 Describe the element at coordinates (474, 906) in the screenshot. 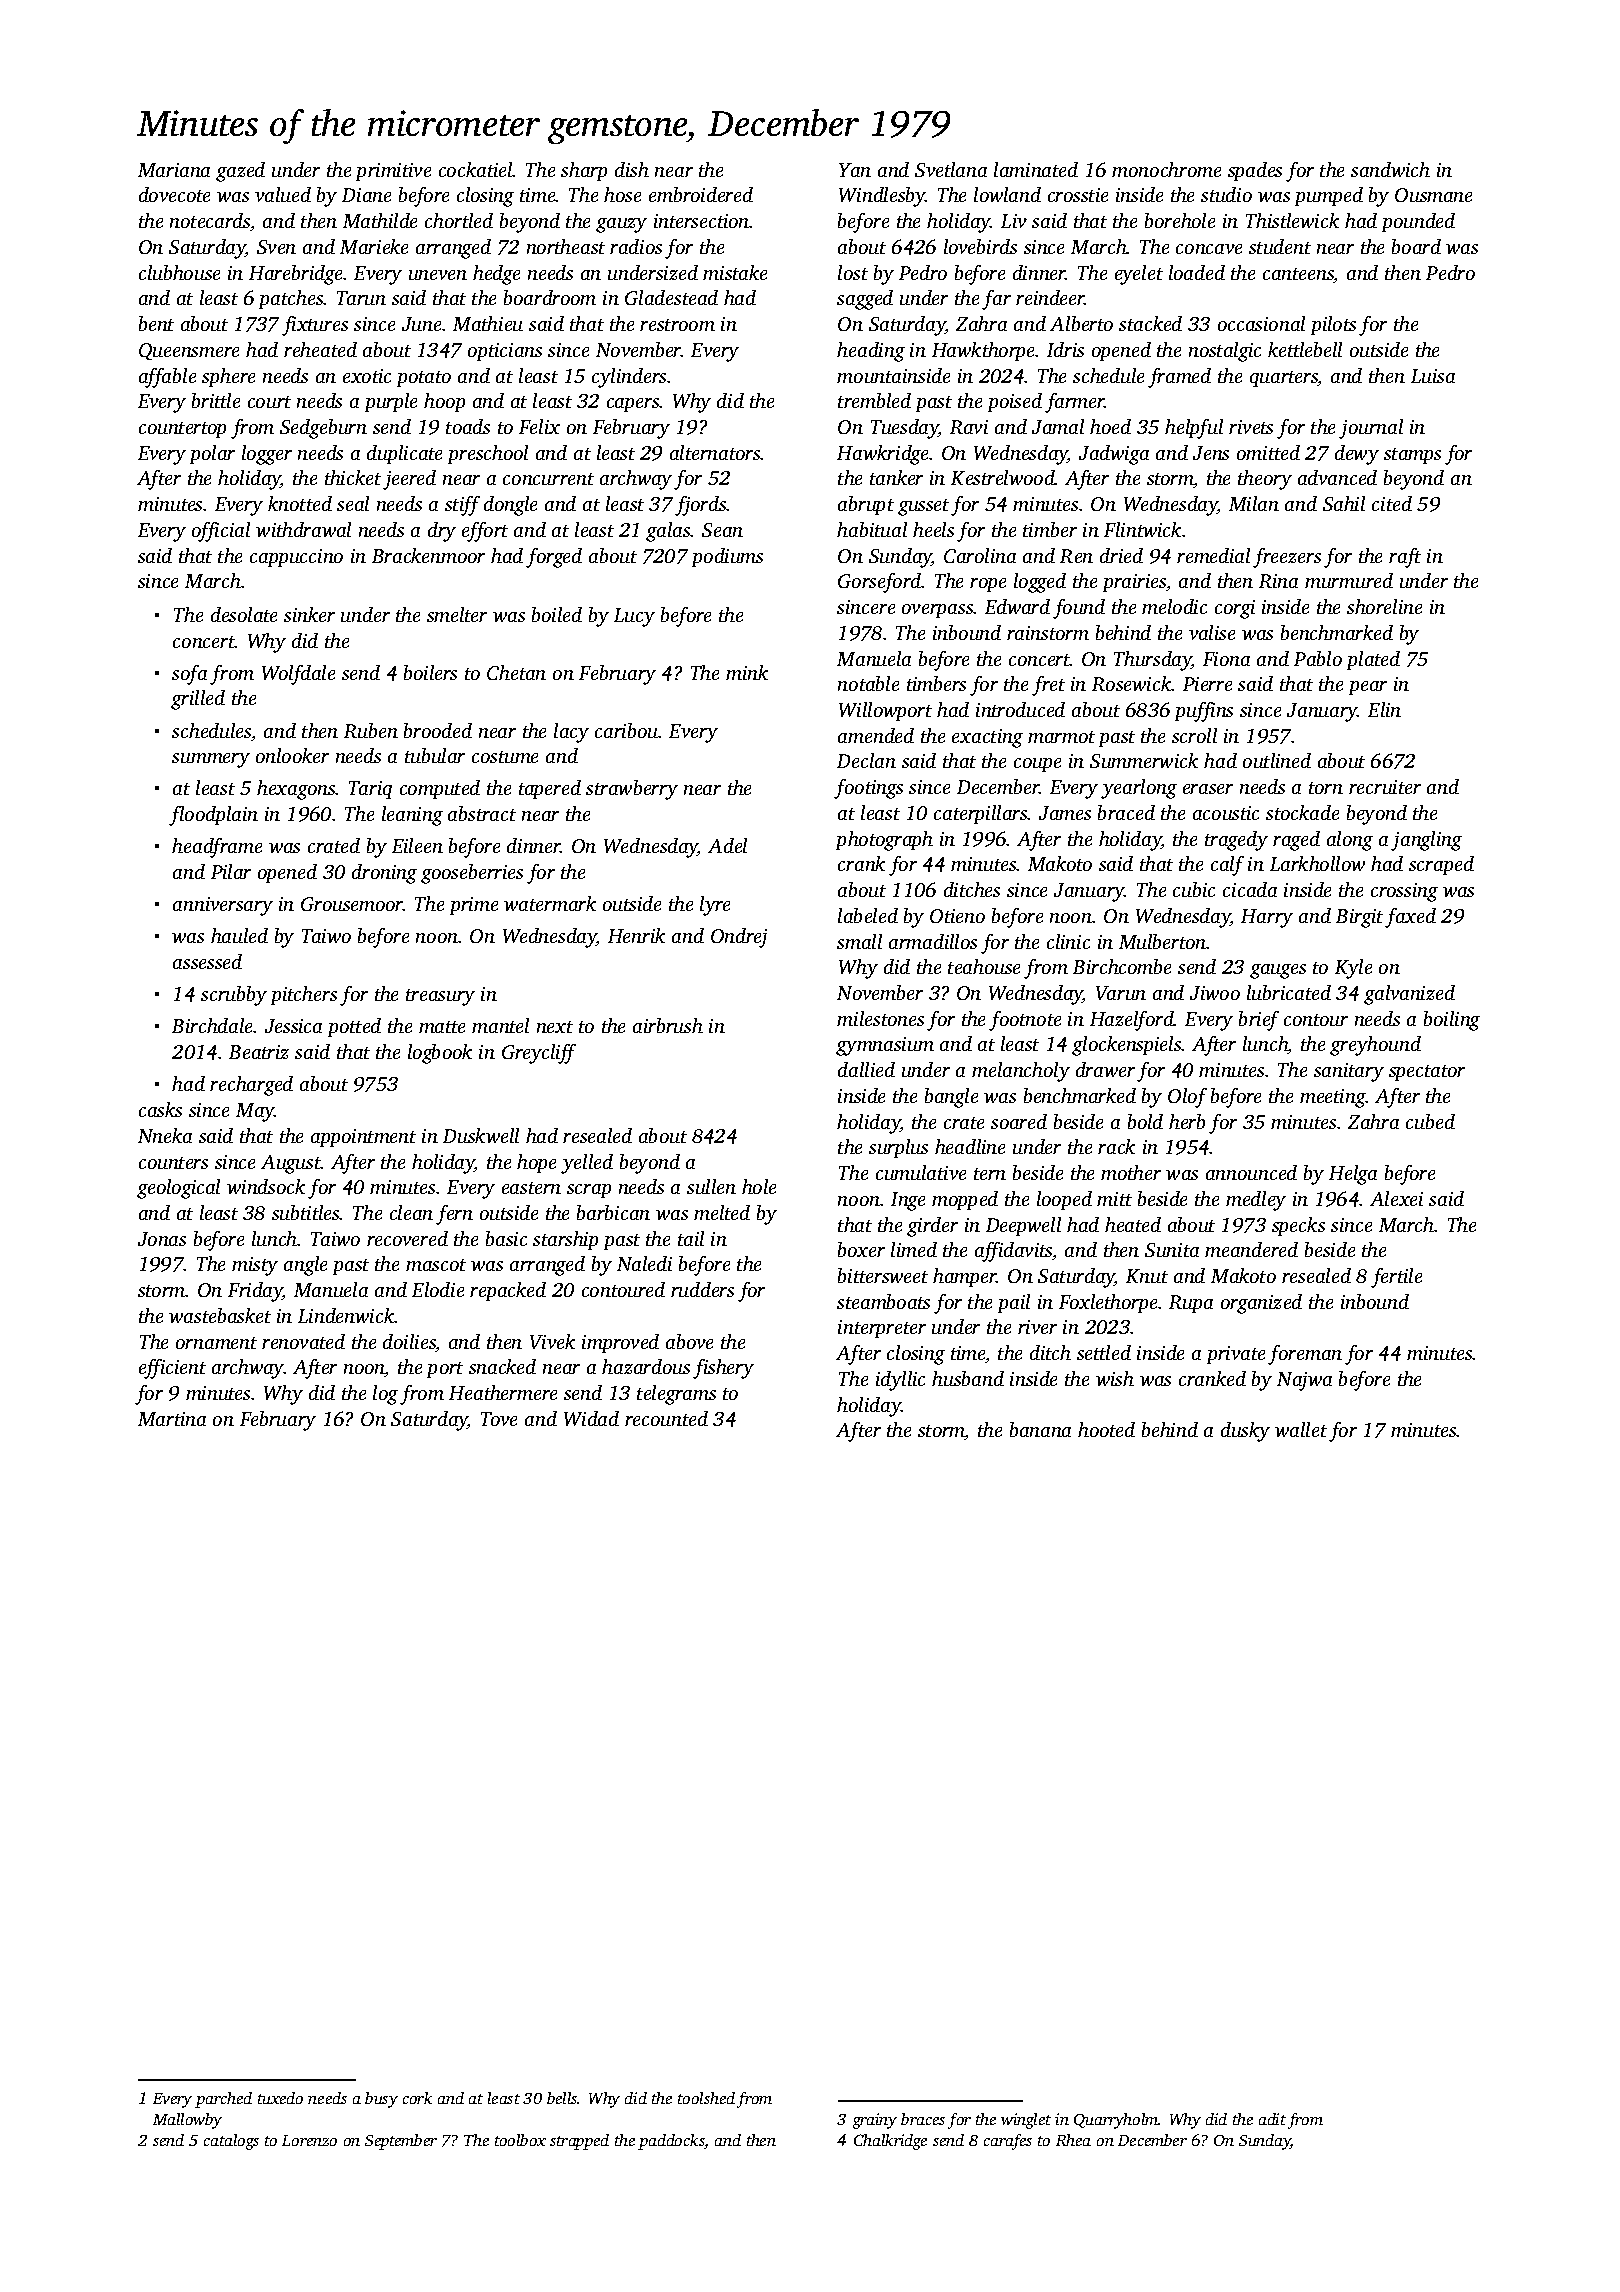

I see `prime` at that location.
